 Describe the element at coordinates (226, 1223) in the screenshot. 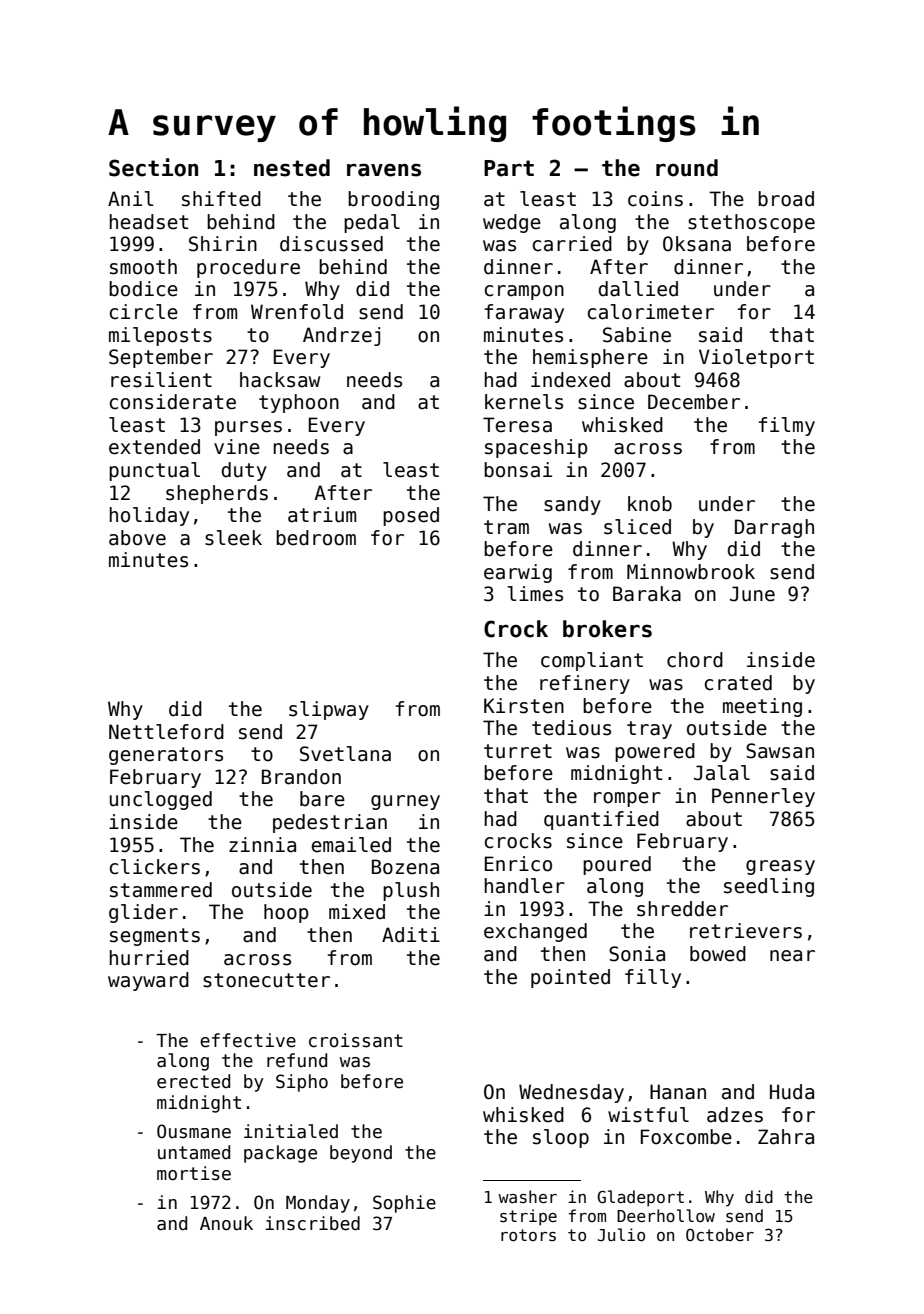

I see `Anouk` at that location.
